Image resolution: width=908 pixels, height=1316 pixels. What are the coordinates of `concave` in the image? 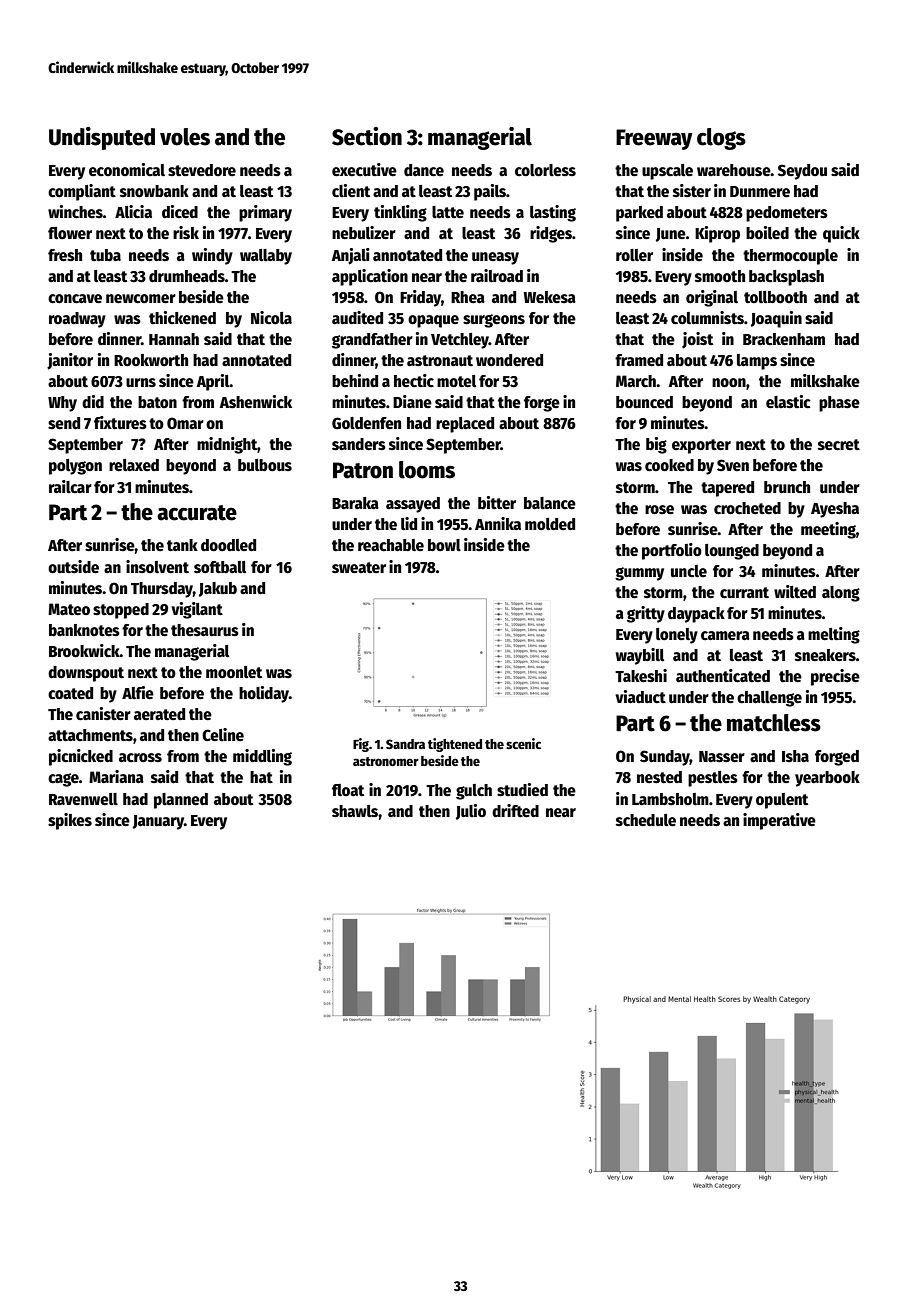 It's located at (75, 299).
